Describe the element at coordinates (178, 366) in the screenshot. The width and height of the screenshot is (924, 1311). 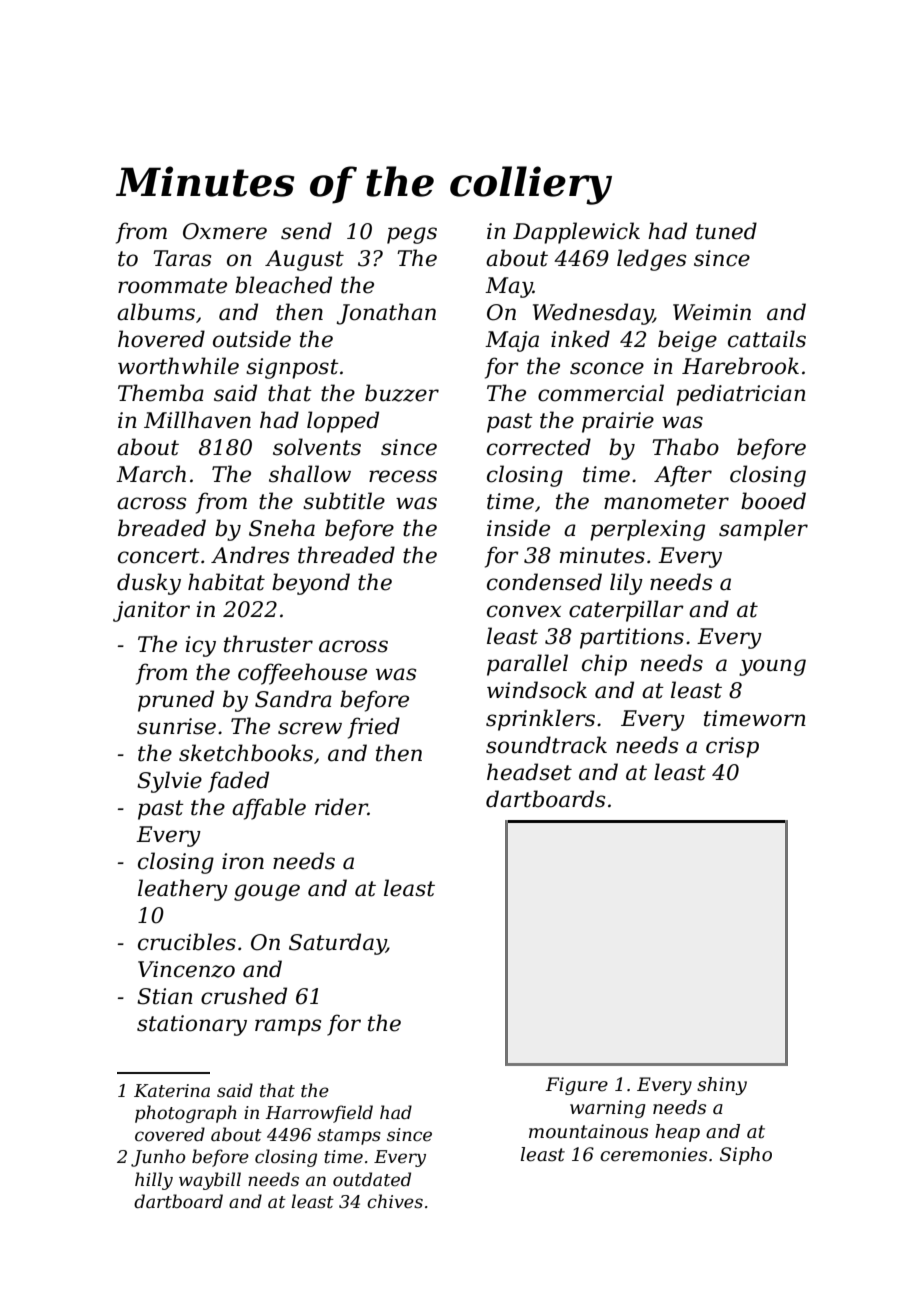
I see `worthwhile` at that location.
